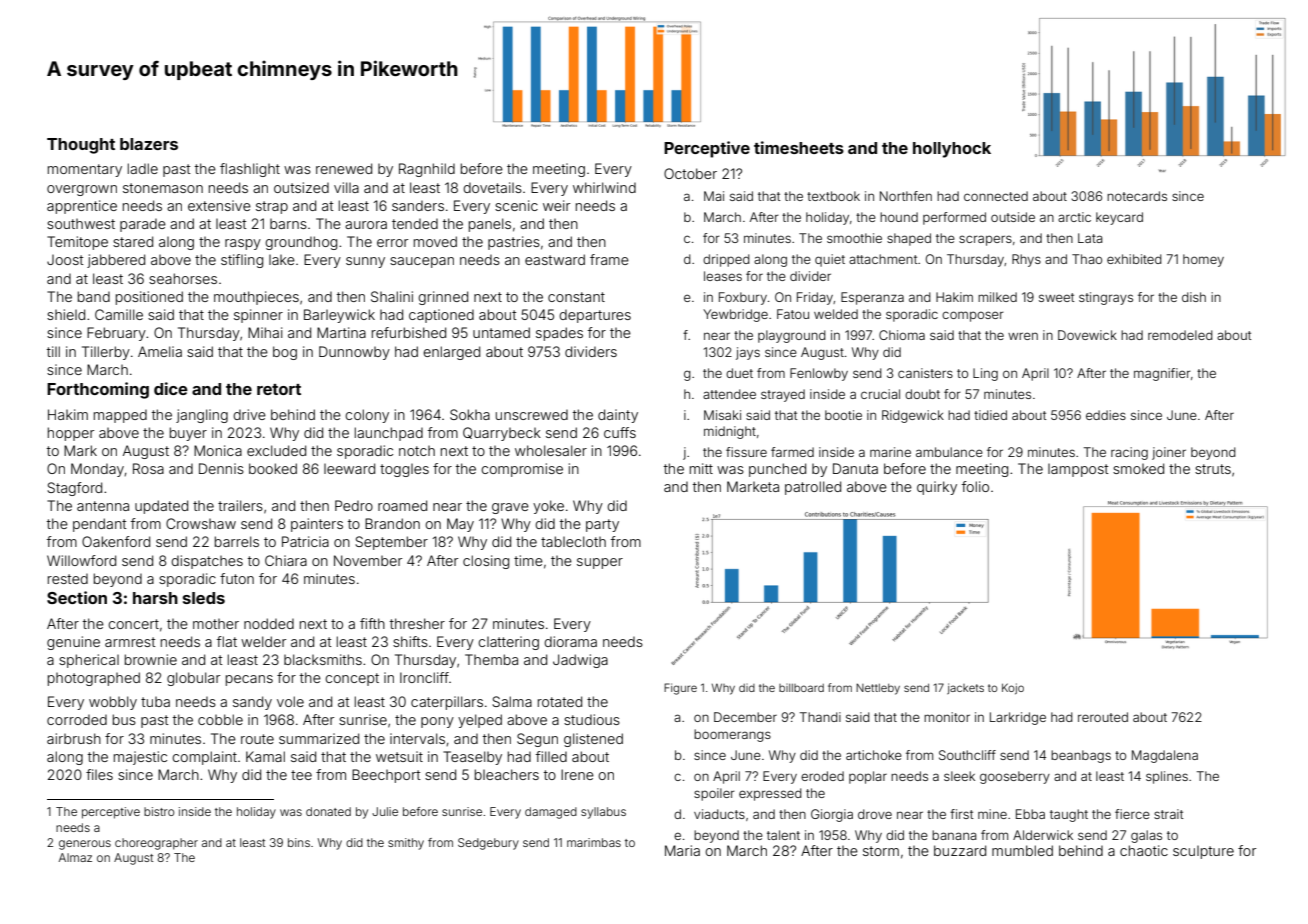  What do you see at coordinates (149, 144) in the screenshot?
I see `blazers` at bounding box center [149, 144].
